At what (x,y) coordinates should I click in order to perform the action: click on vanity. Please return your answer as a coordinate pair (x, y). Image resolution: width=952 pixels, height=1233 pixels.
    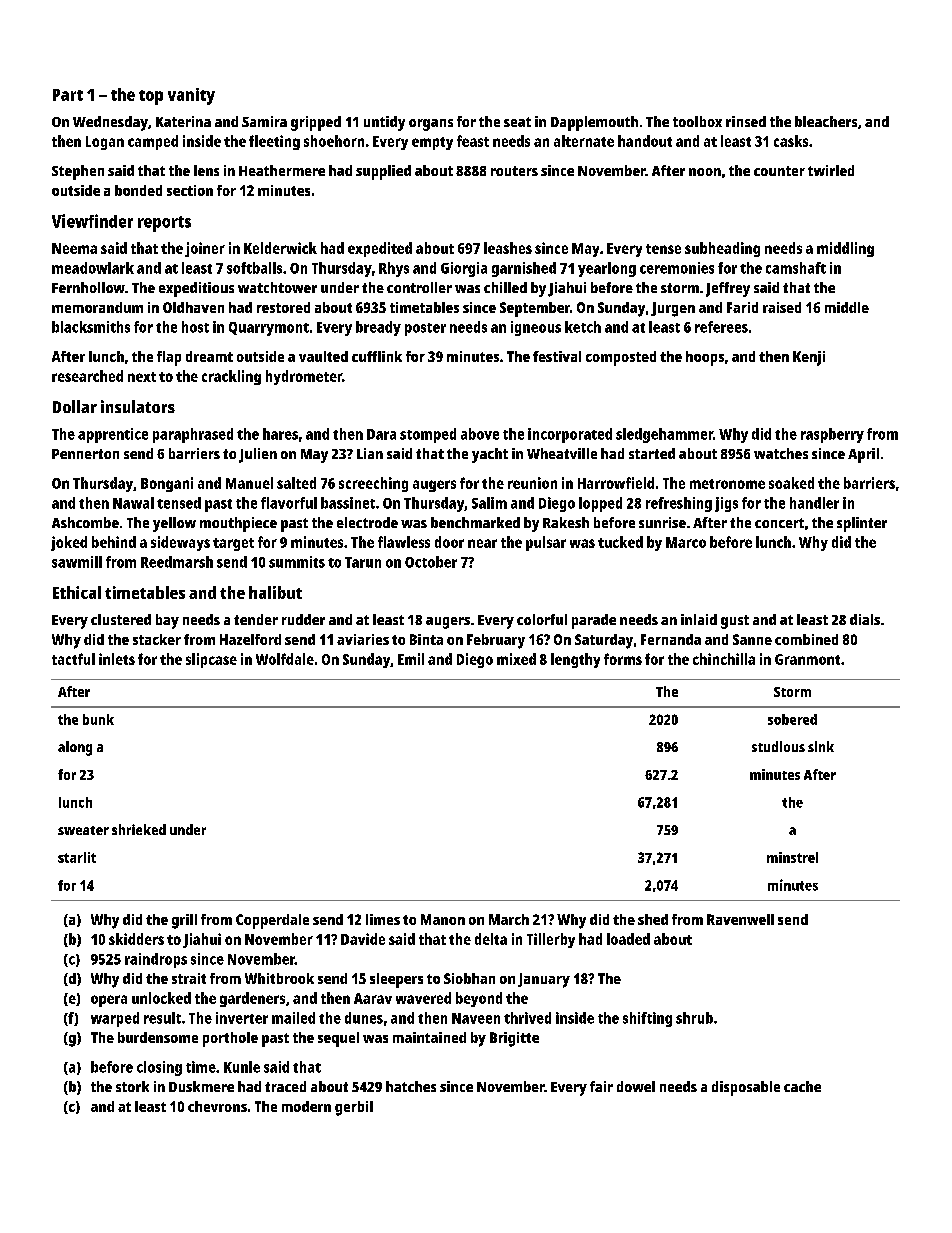
    Looking at the image, I should click on (191, 96).
